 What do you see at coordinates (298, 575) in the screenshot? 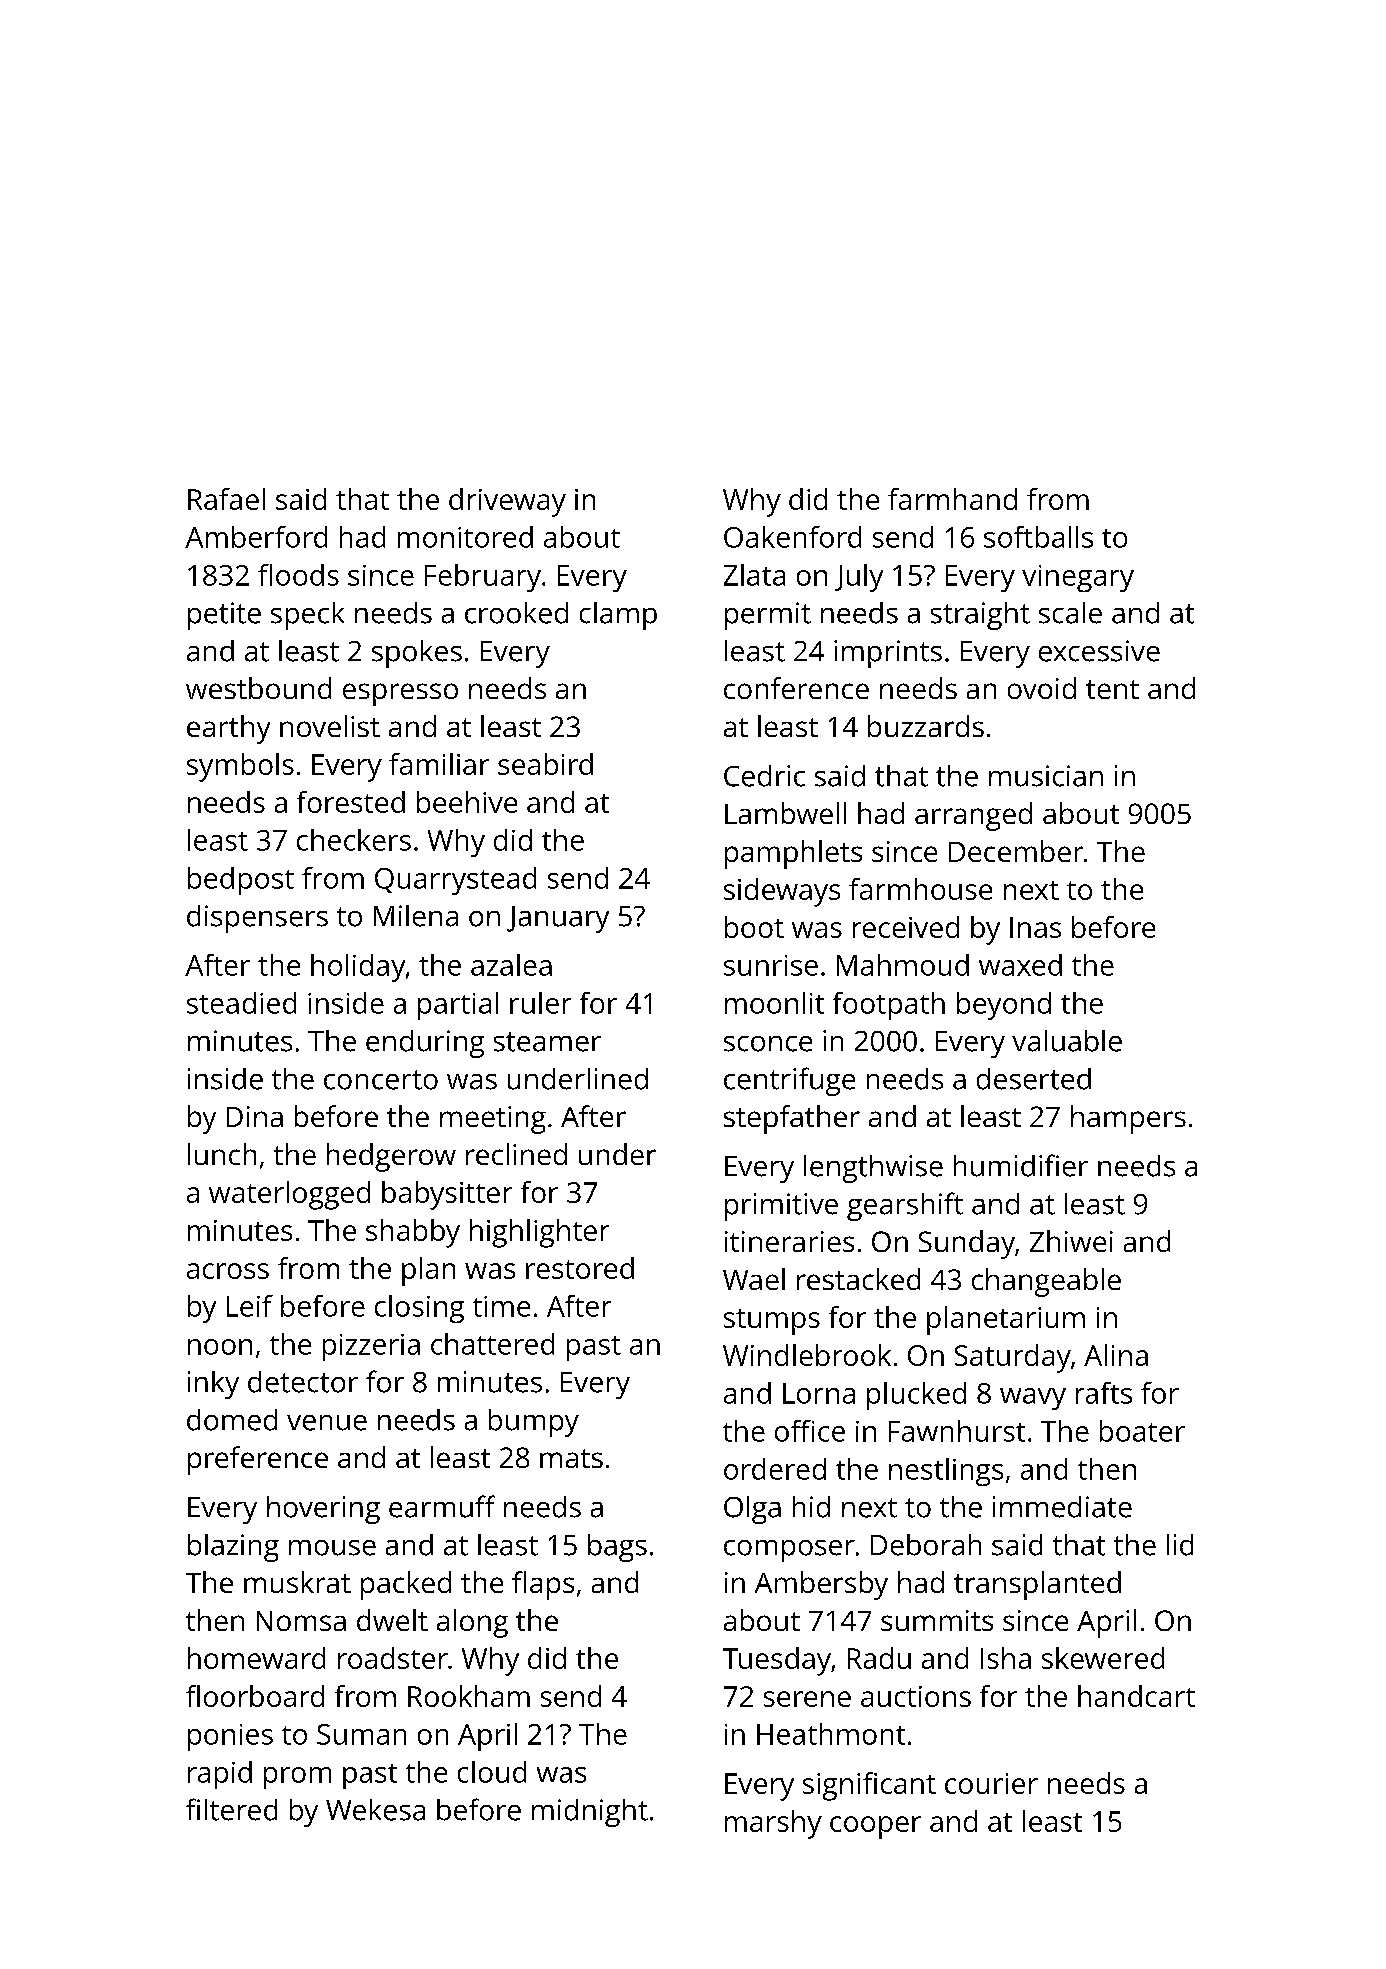
I see `floods` at bounding box center [298, 575].
